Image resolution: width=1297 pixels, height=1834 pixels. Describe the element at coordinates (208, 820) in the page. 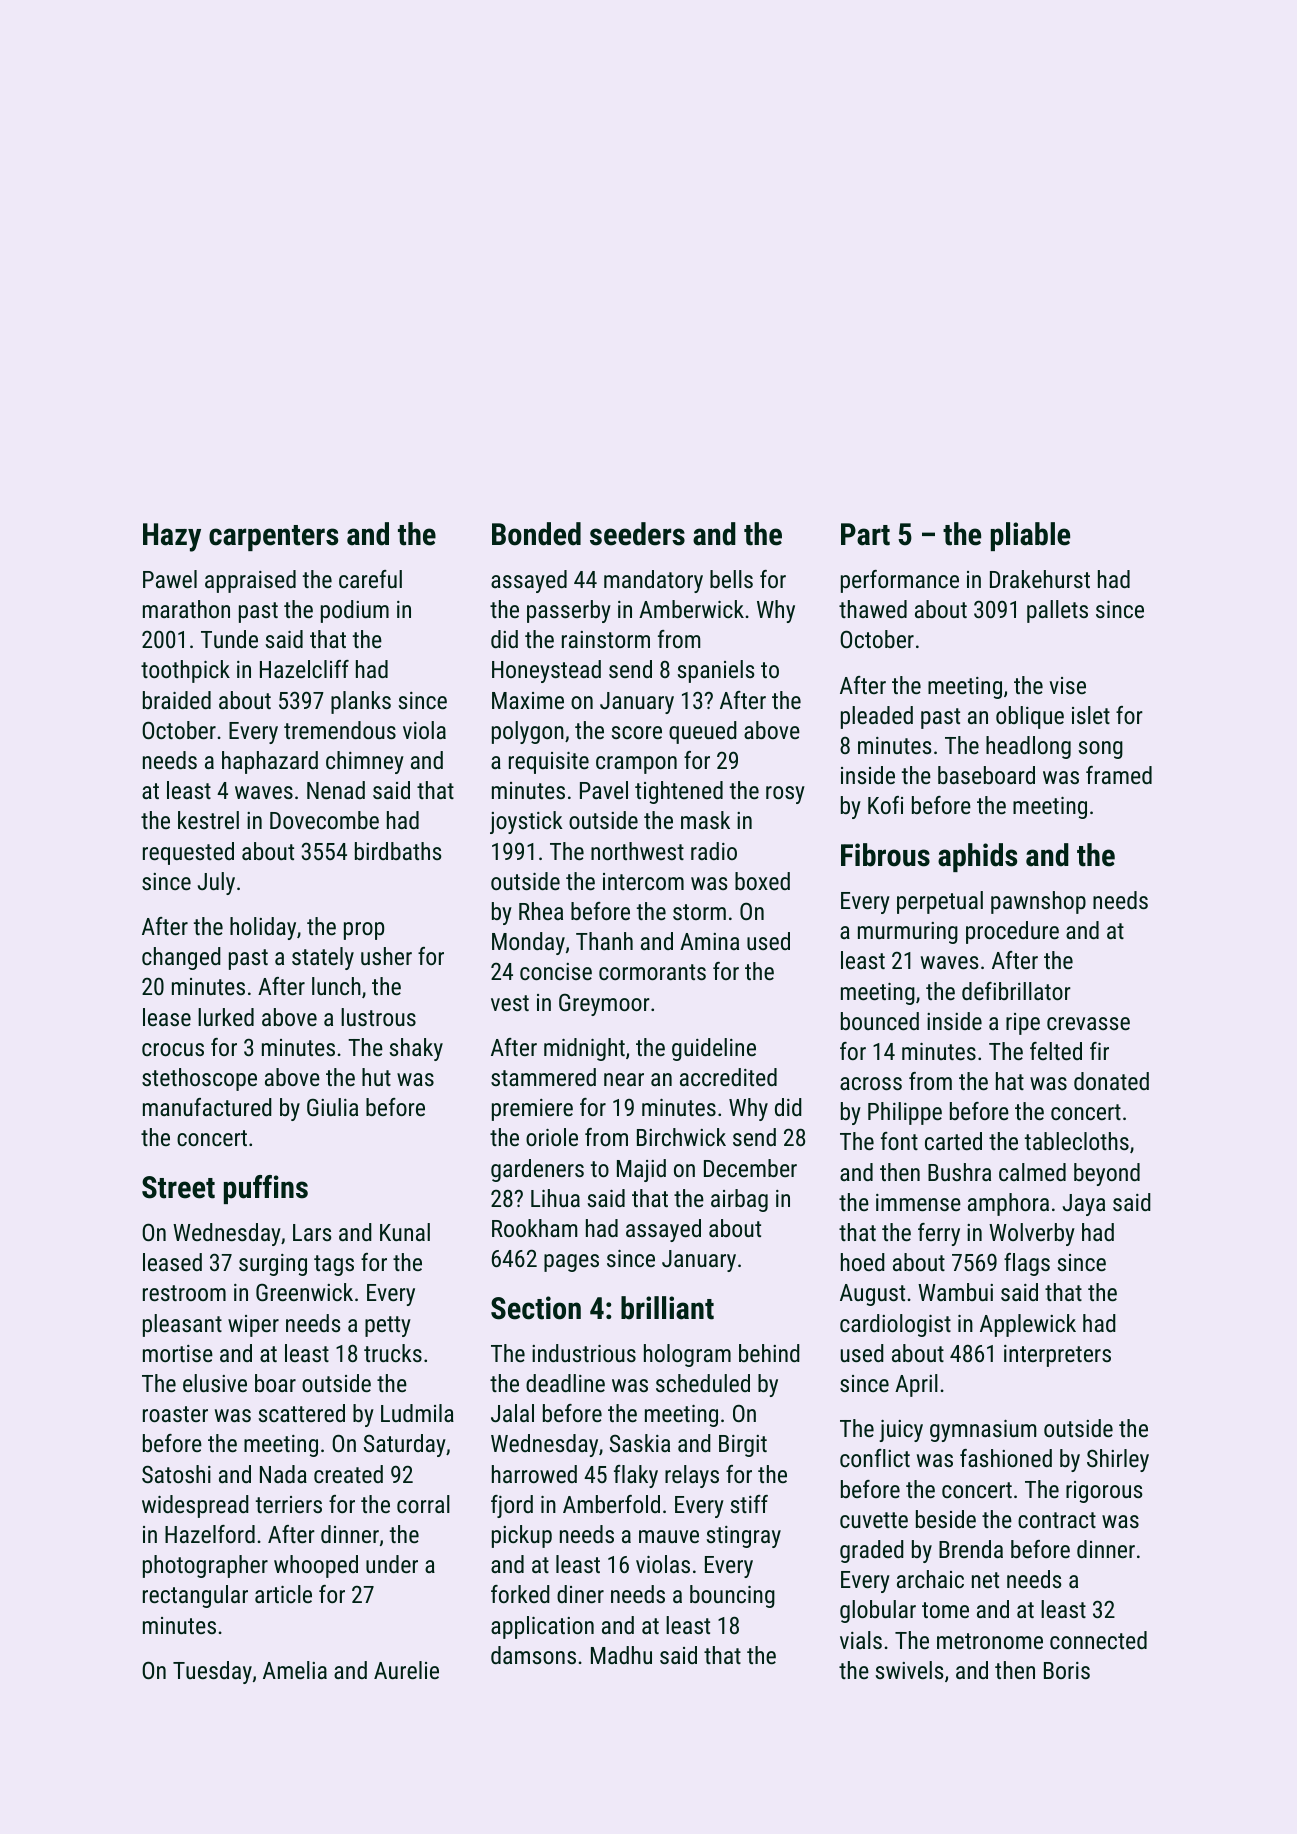

I see `kestrel` at that location.
